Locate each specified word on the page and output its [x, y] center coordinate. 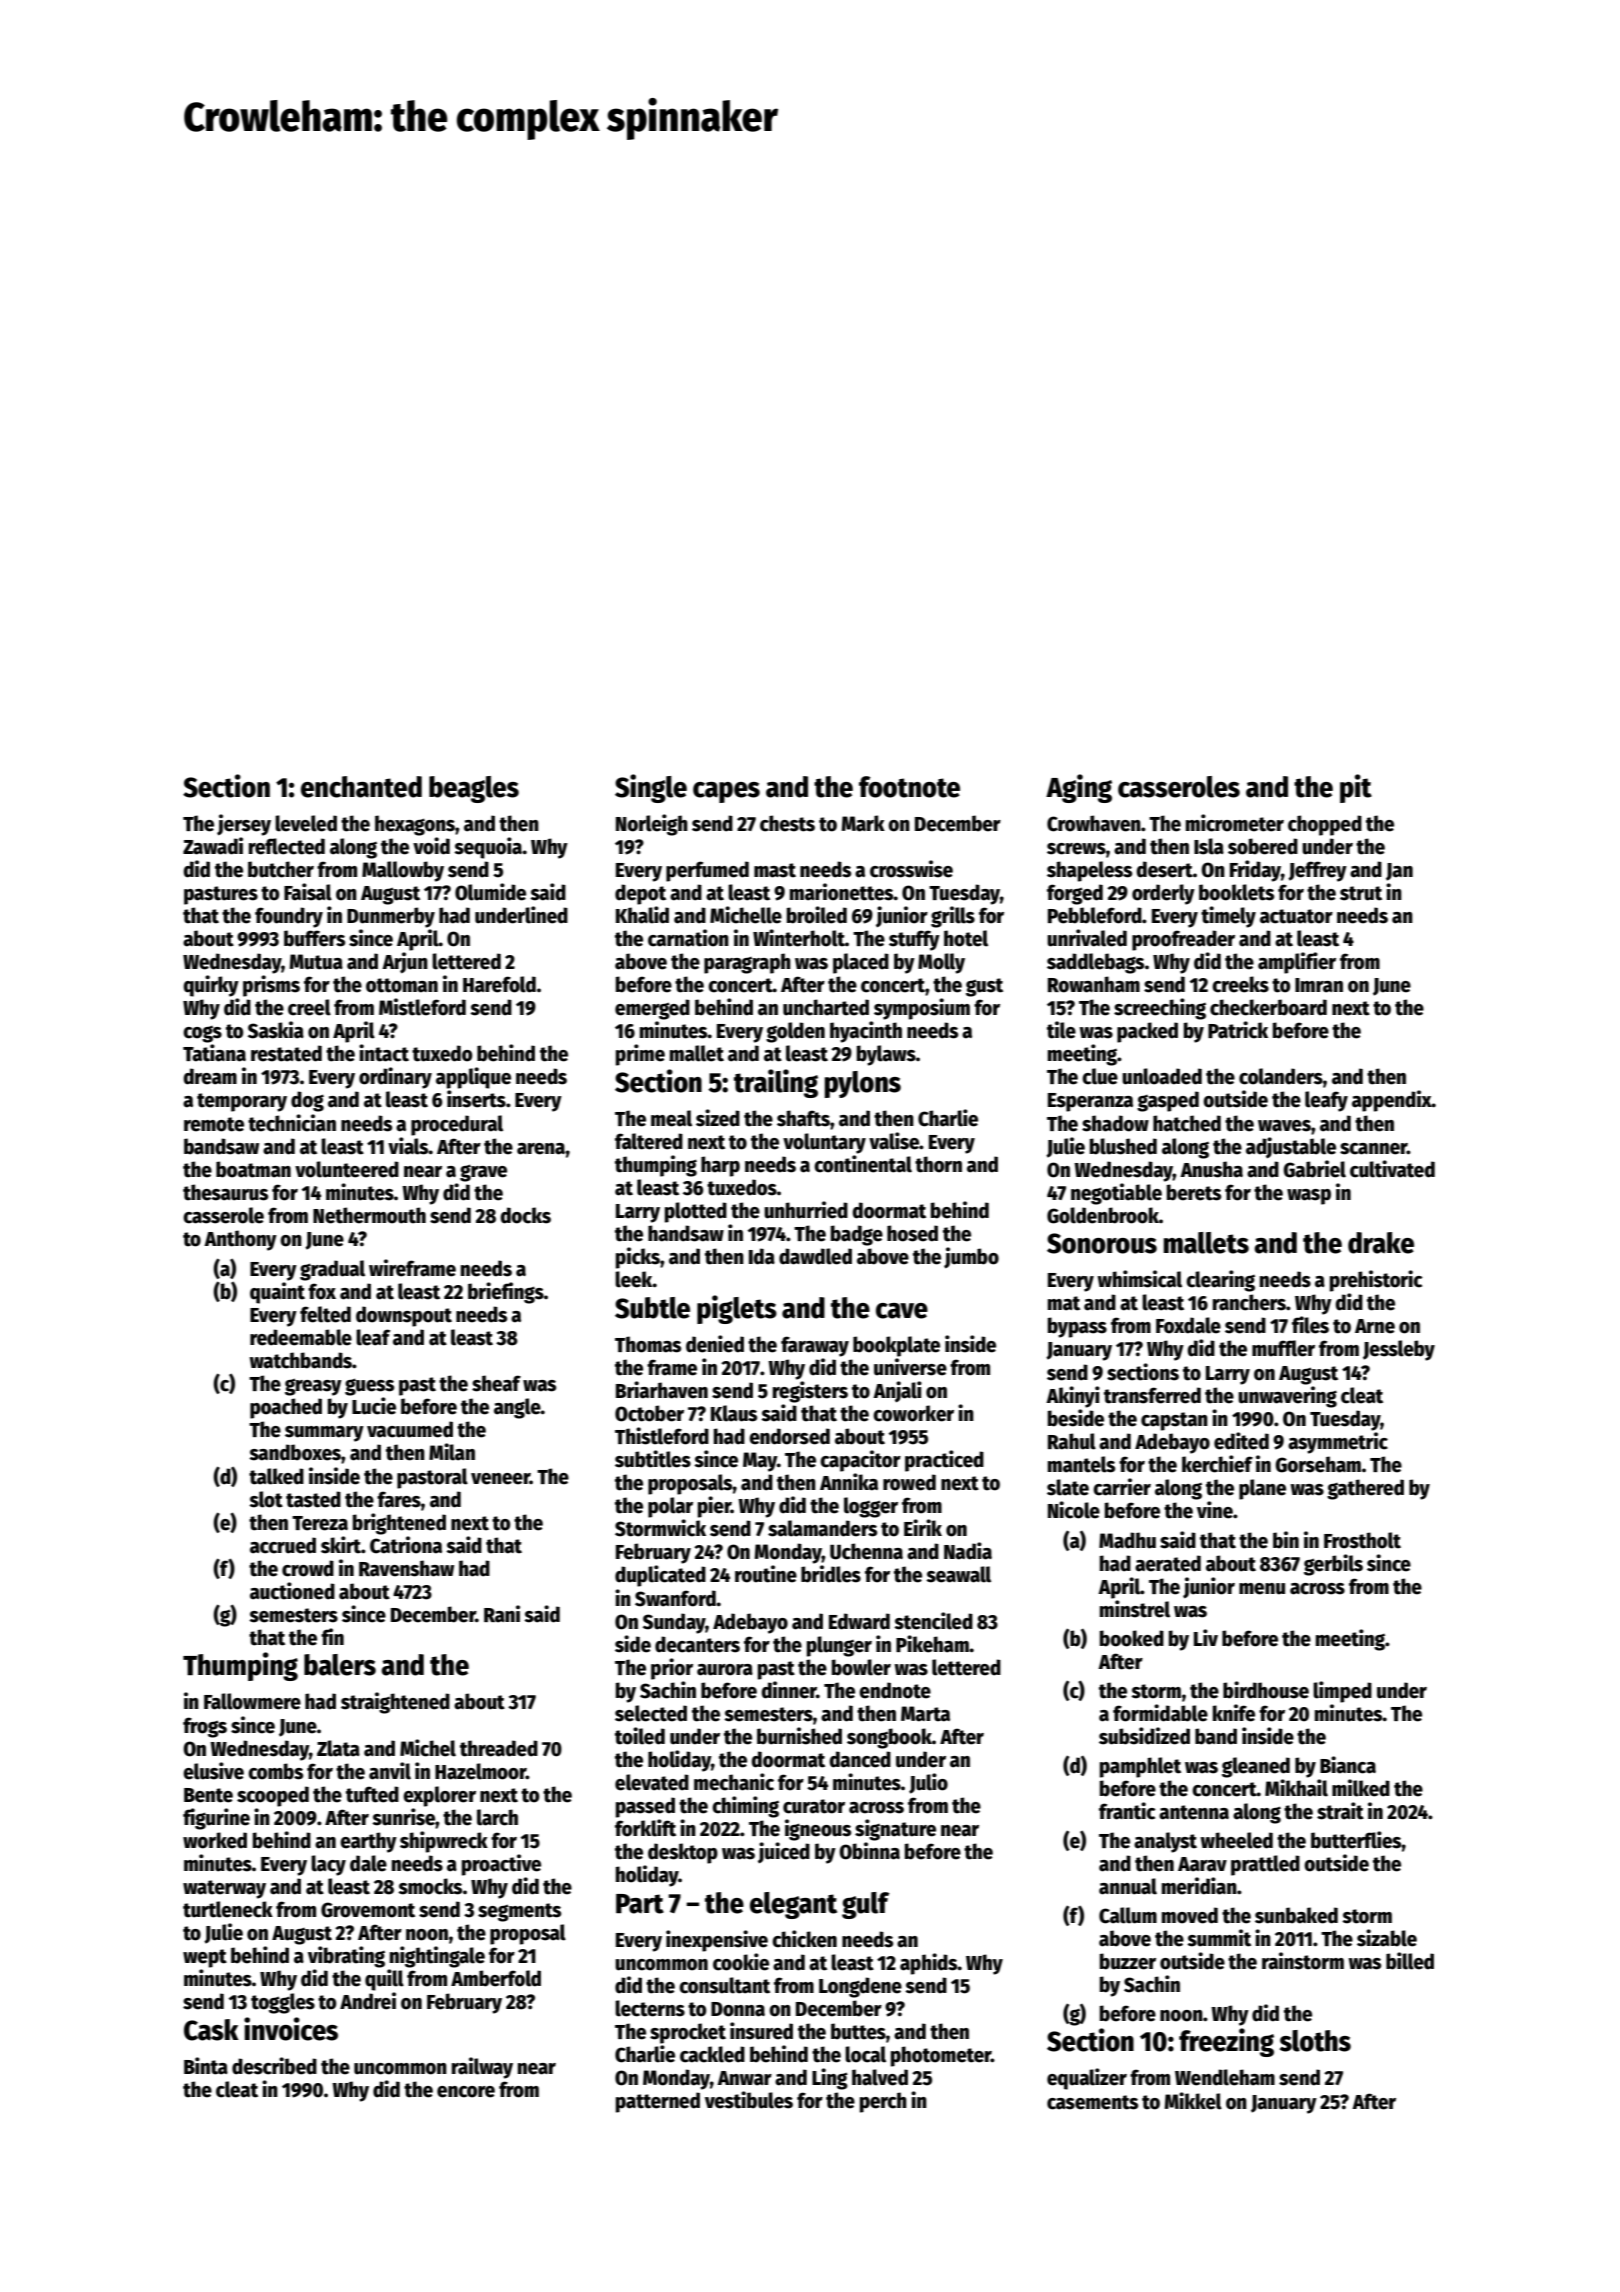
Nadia [968, 1551]
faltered [649, 1141]
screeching [1160, 1009]
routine [766, 1574]
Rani [502, 1614]
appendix [1392, 1101]
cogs [202, 1034]
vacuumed [410, 1429]
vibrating [346, 1957]
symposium [922, 1009]
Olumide [490, 892]
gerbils [1333, 1565]
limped [1342, 1692]
